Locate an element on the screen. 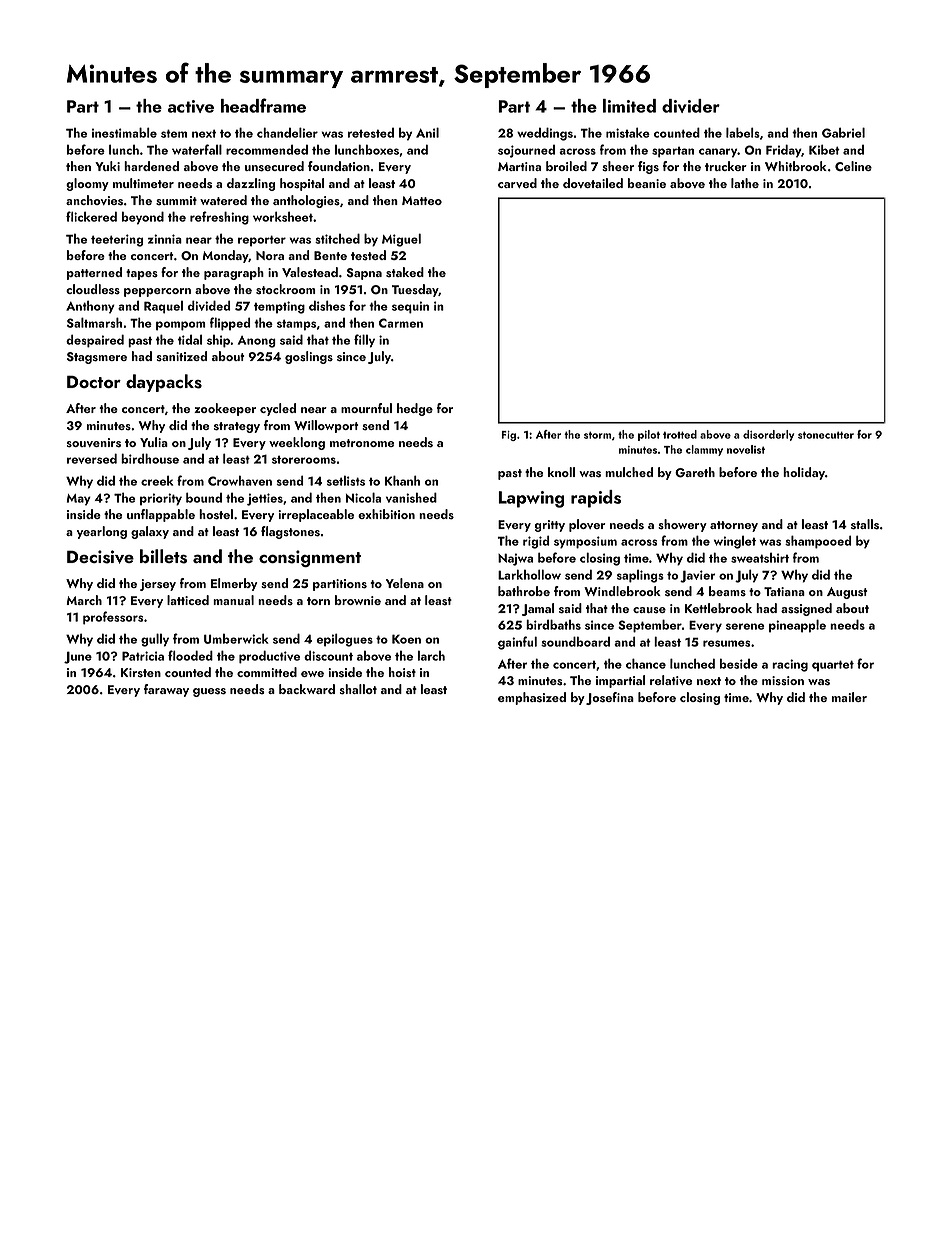 The height and width of the screenshot is (1233, 952). headframe is located at coordinates (263, 105).
